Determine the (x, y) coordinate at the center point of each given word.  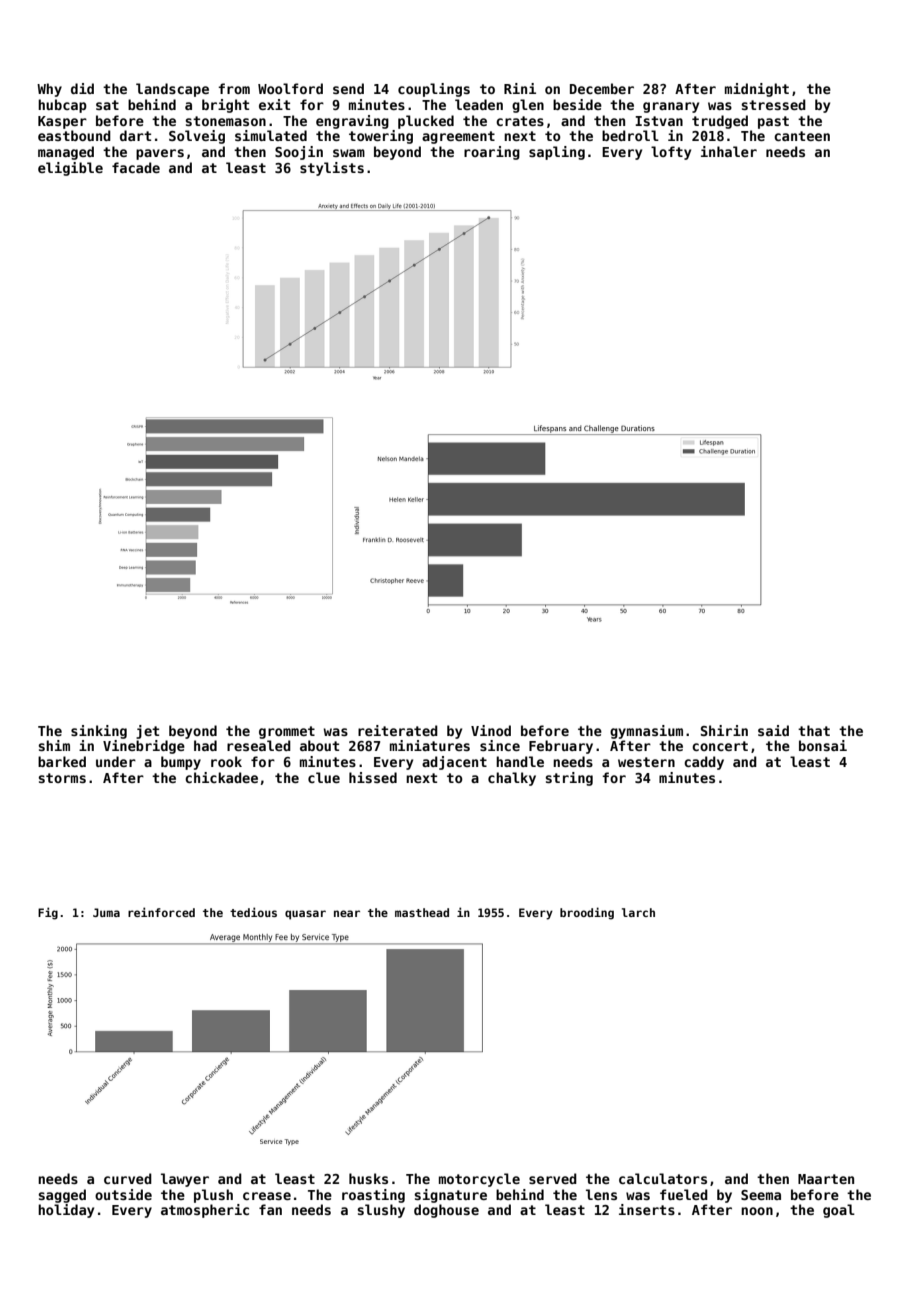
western (646, 762)
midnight (757, 90)
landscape (172, 90)
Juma (106, 912)
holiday (66, 1211)
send (348, 88)
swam (349, 153)
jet (147, 732)
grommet (287, 732)
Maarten (826, 1179)
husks (368, 1178)
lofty (671, 153)
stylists (332, 169)
